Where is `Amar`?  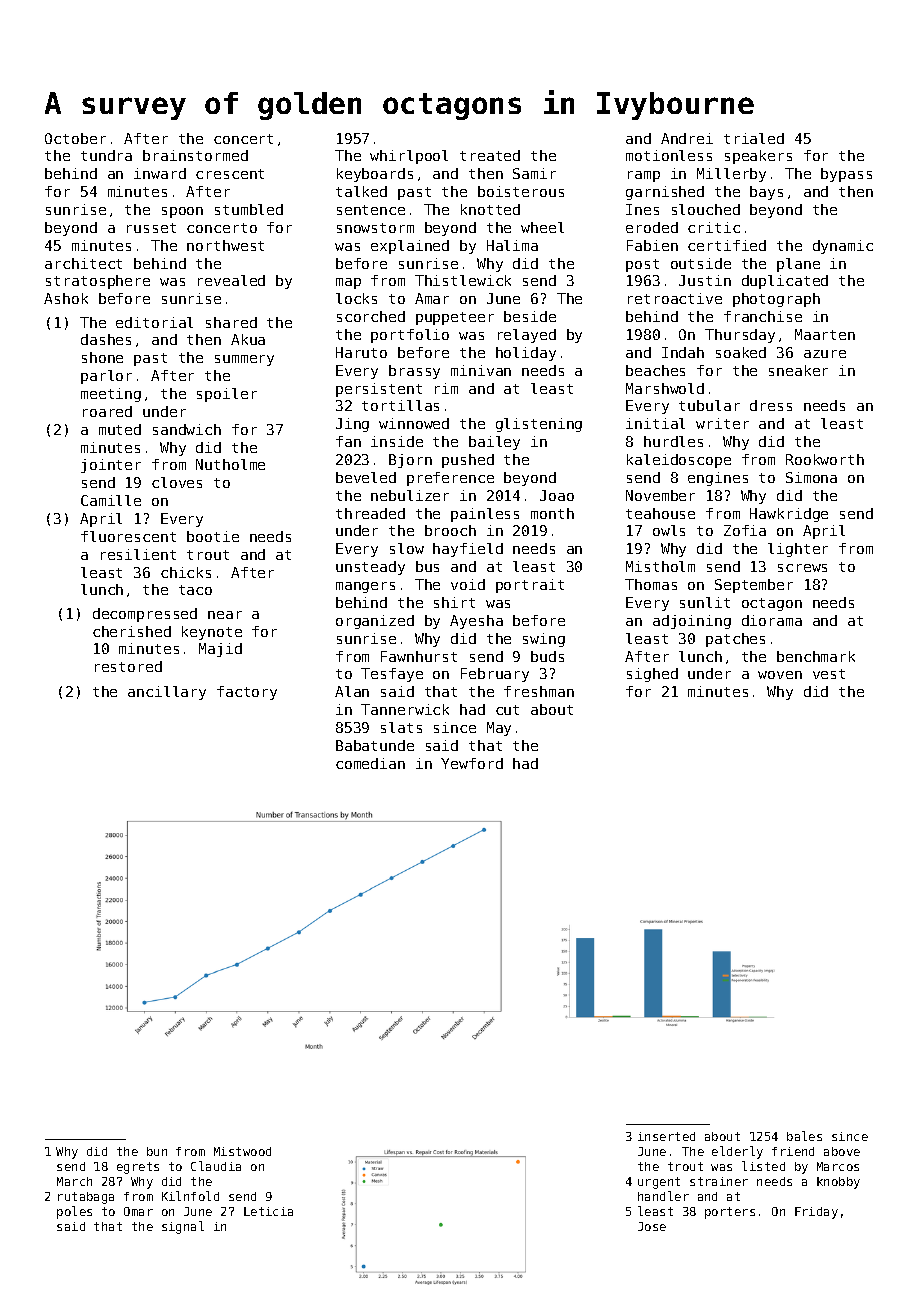
Amar is located at coordinates (432, 298).
